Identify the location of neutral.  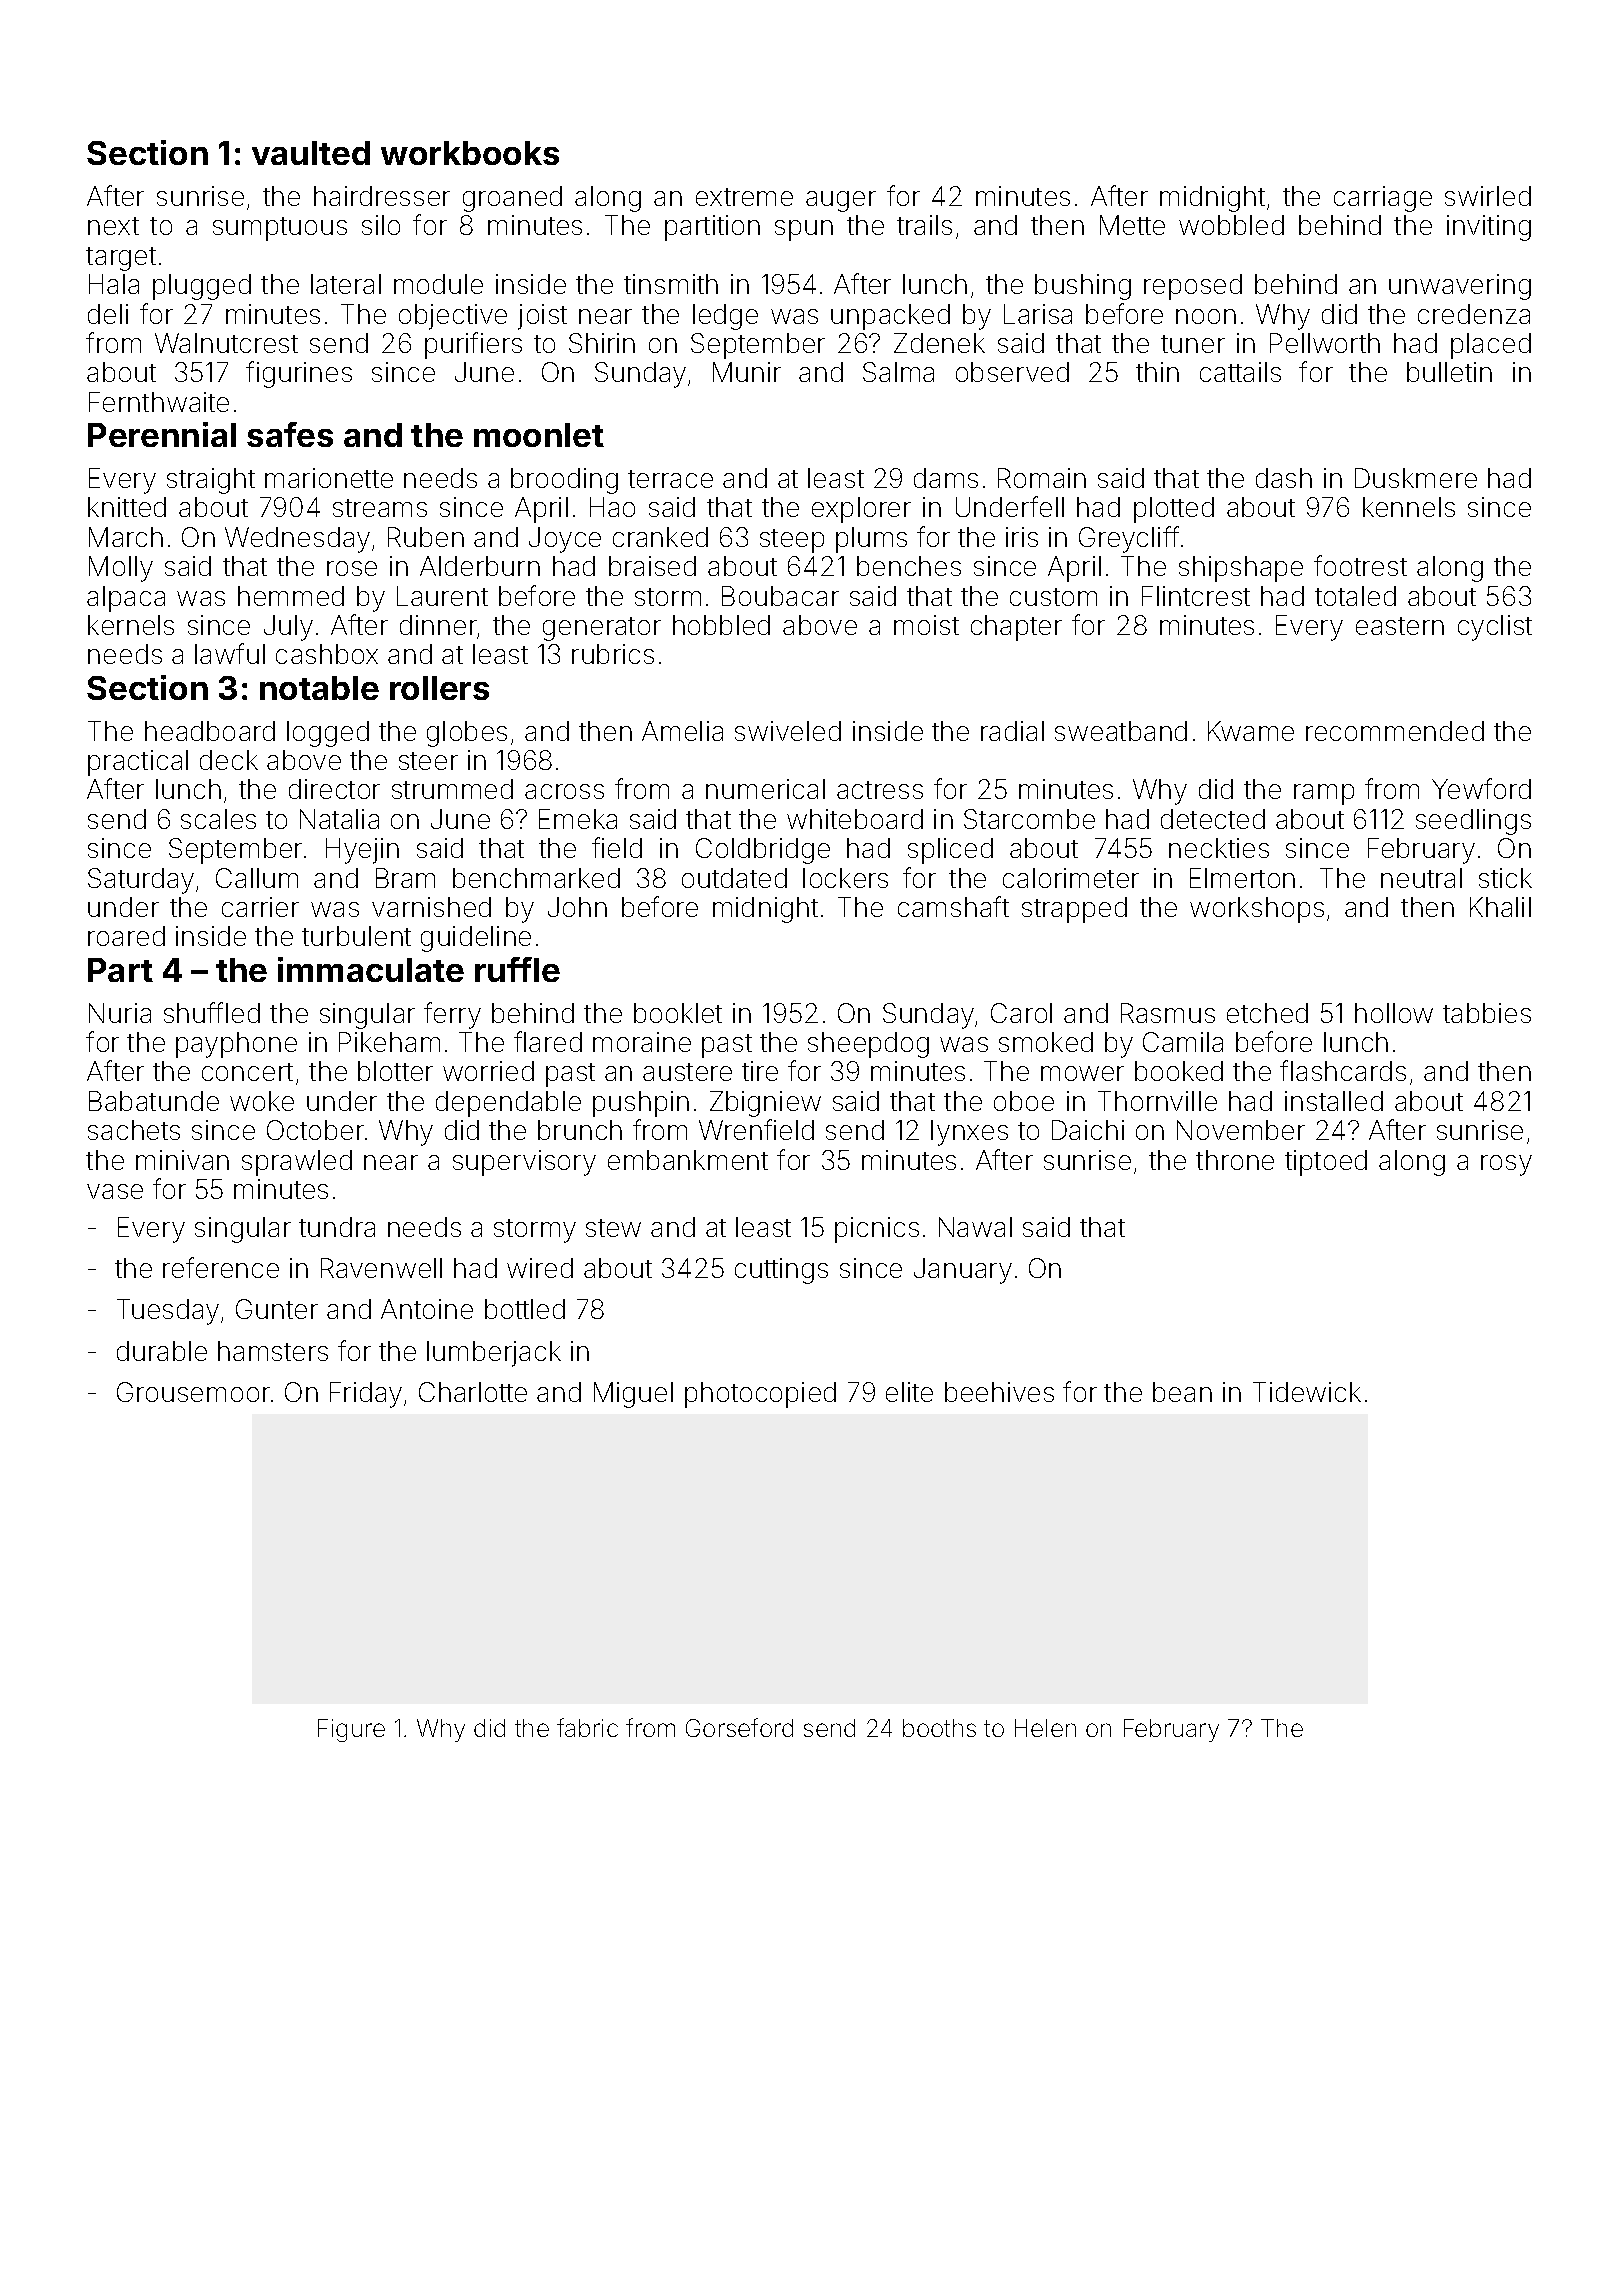
(1421, 878).
